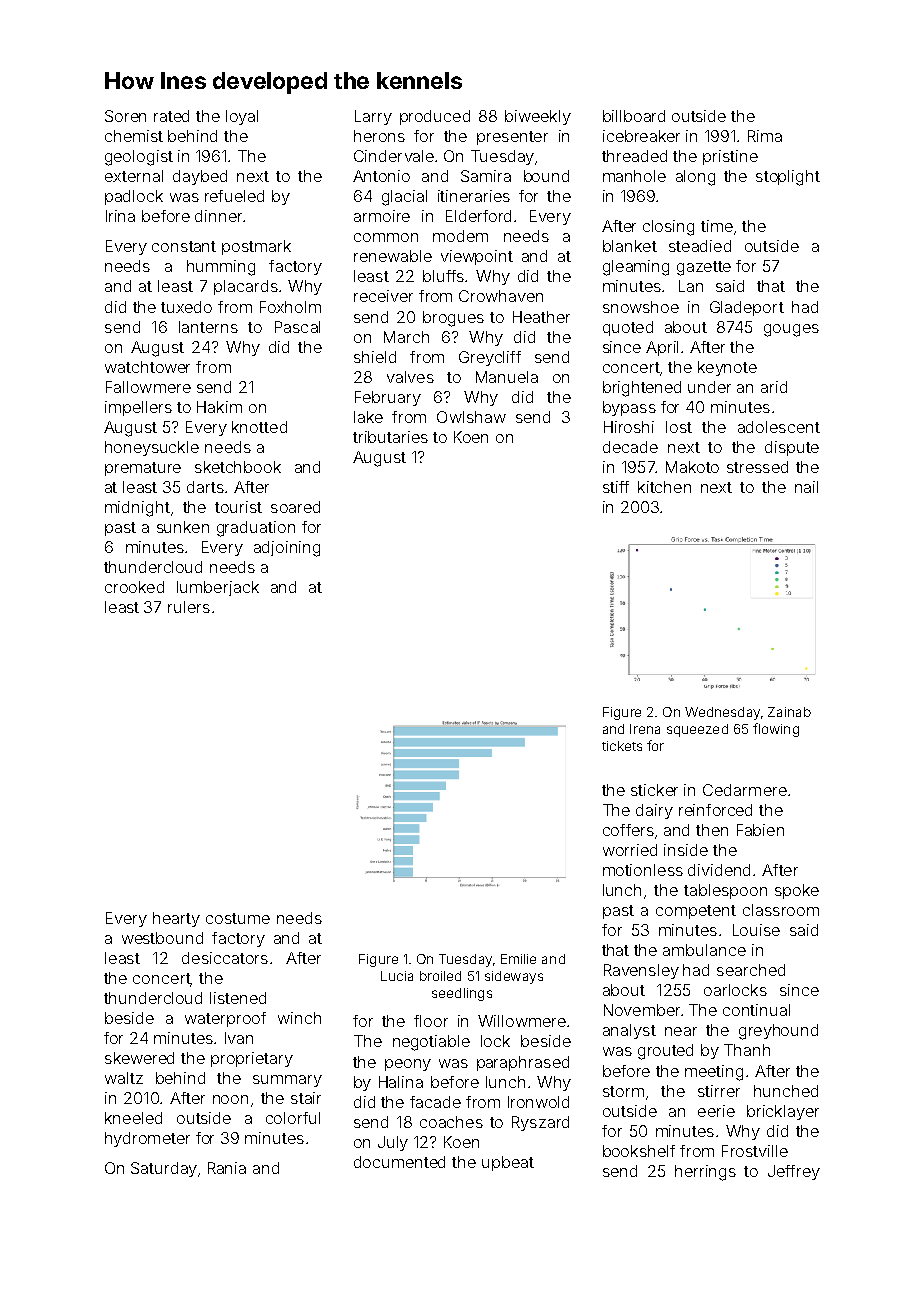  What do you see at coordinates (390, 437) in the screenshot?
I see `tributaries` at bounding box center [390, 437].
